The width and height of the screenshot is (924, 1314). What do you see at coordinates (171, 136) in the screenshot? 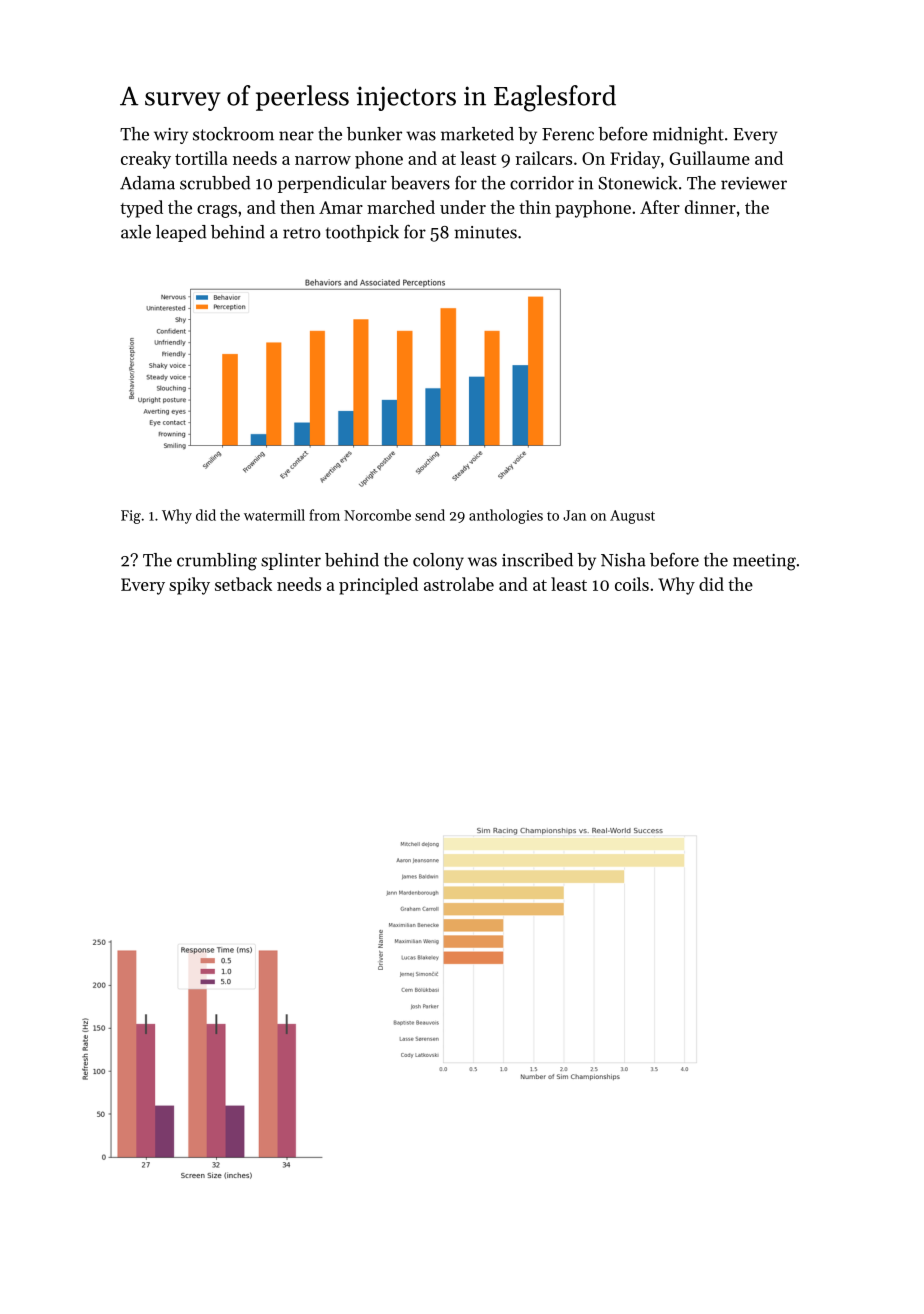
I see `wiry` at bounding box center [171, 136].
